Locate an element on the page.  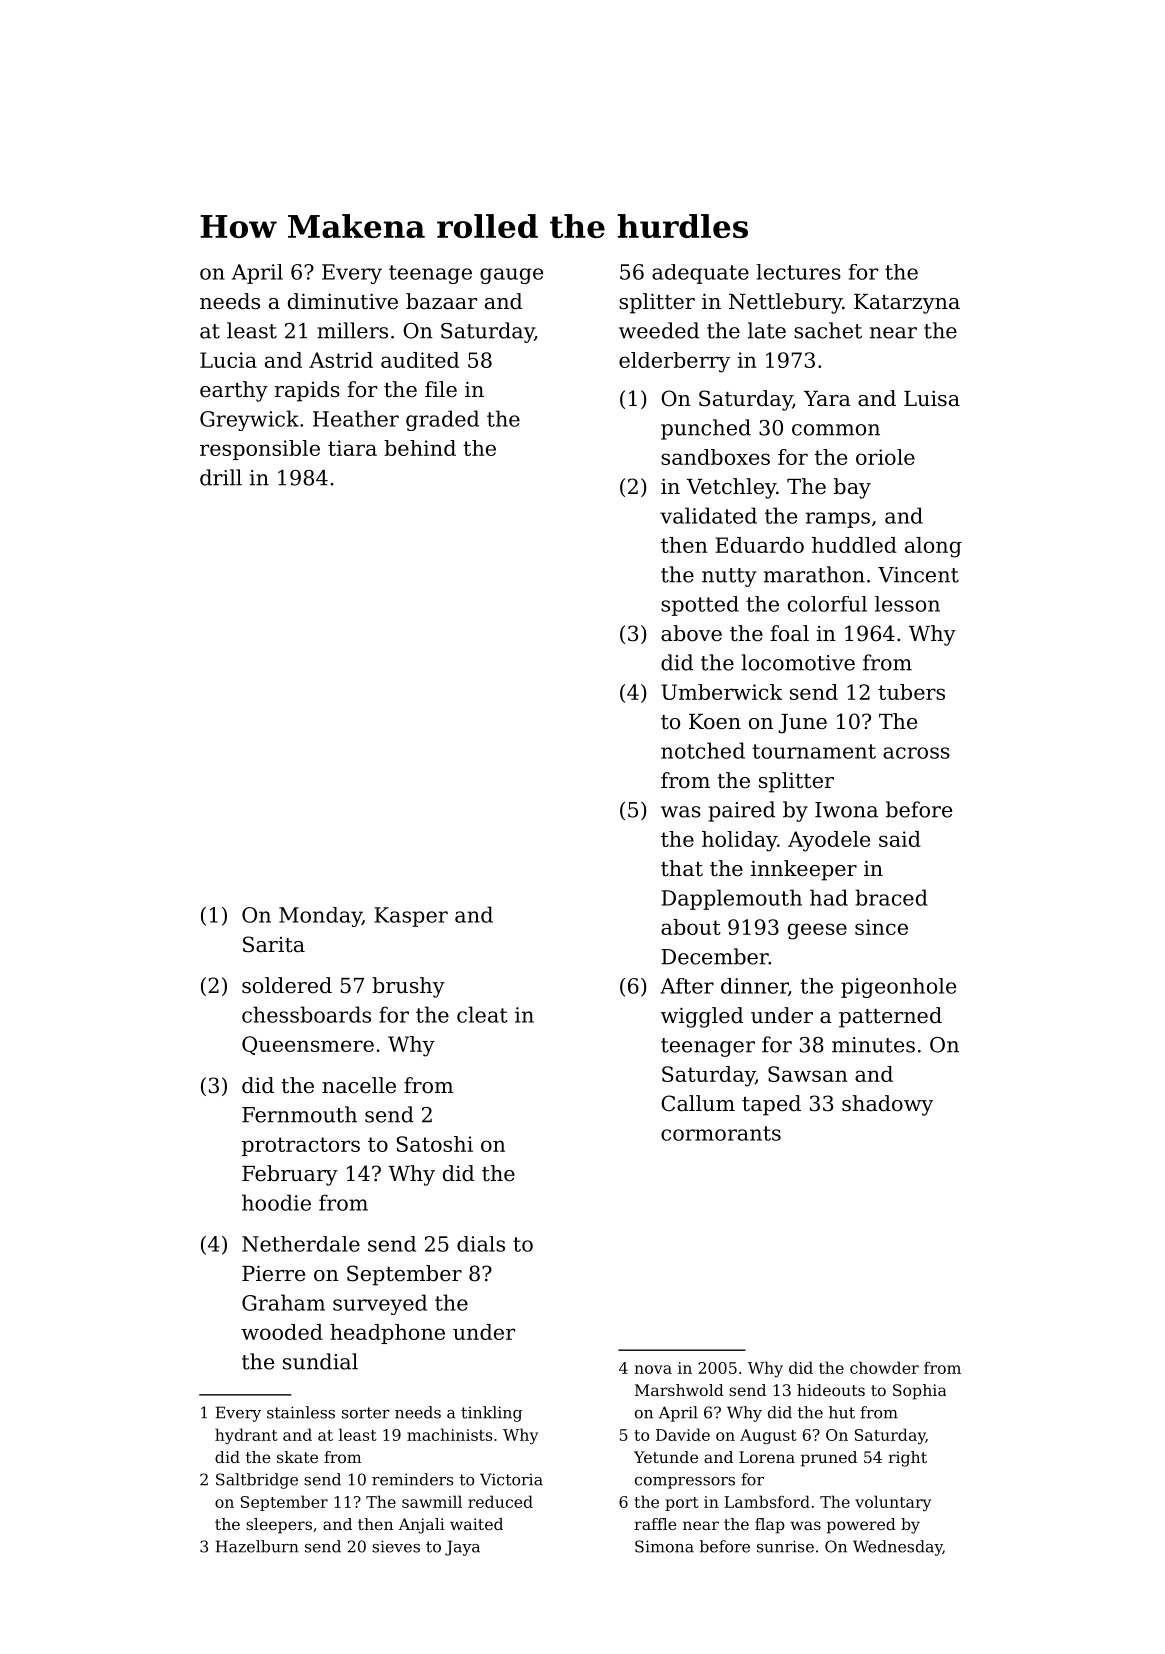
nova is located at coordinates (653, 1369).
